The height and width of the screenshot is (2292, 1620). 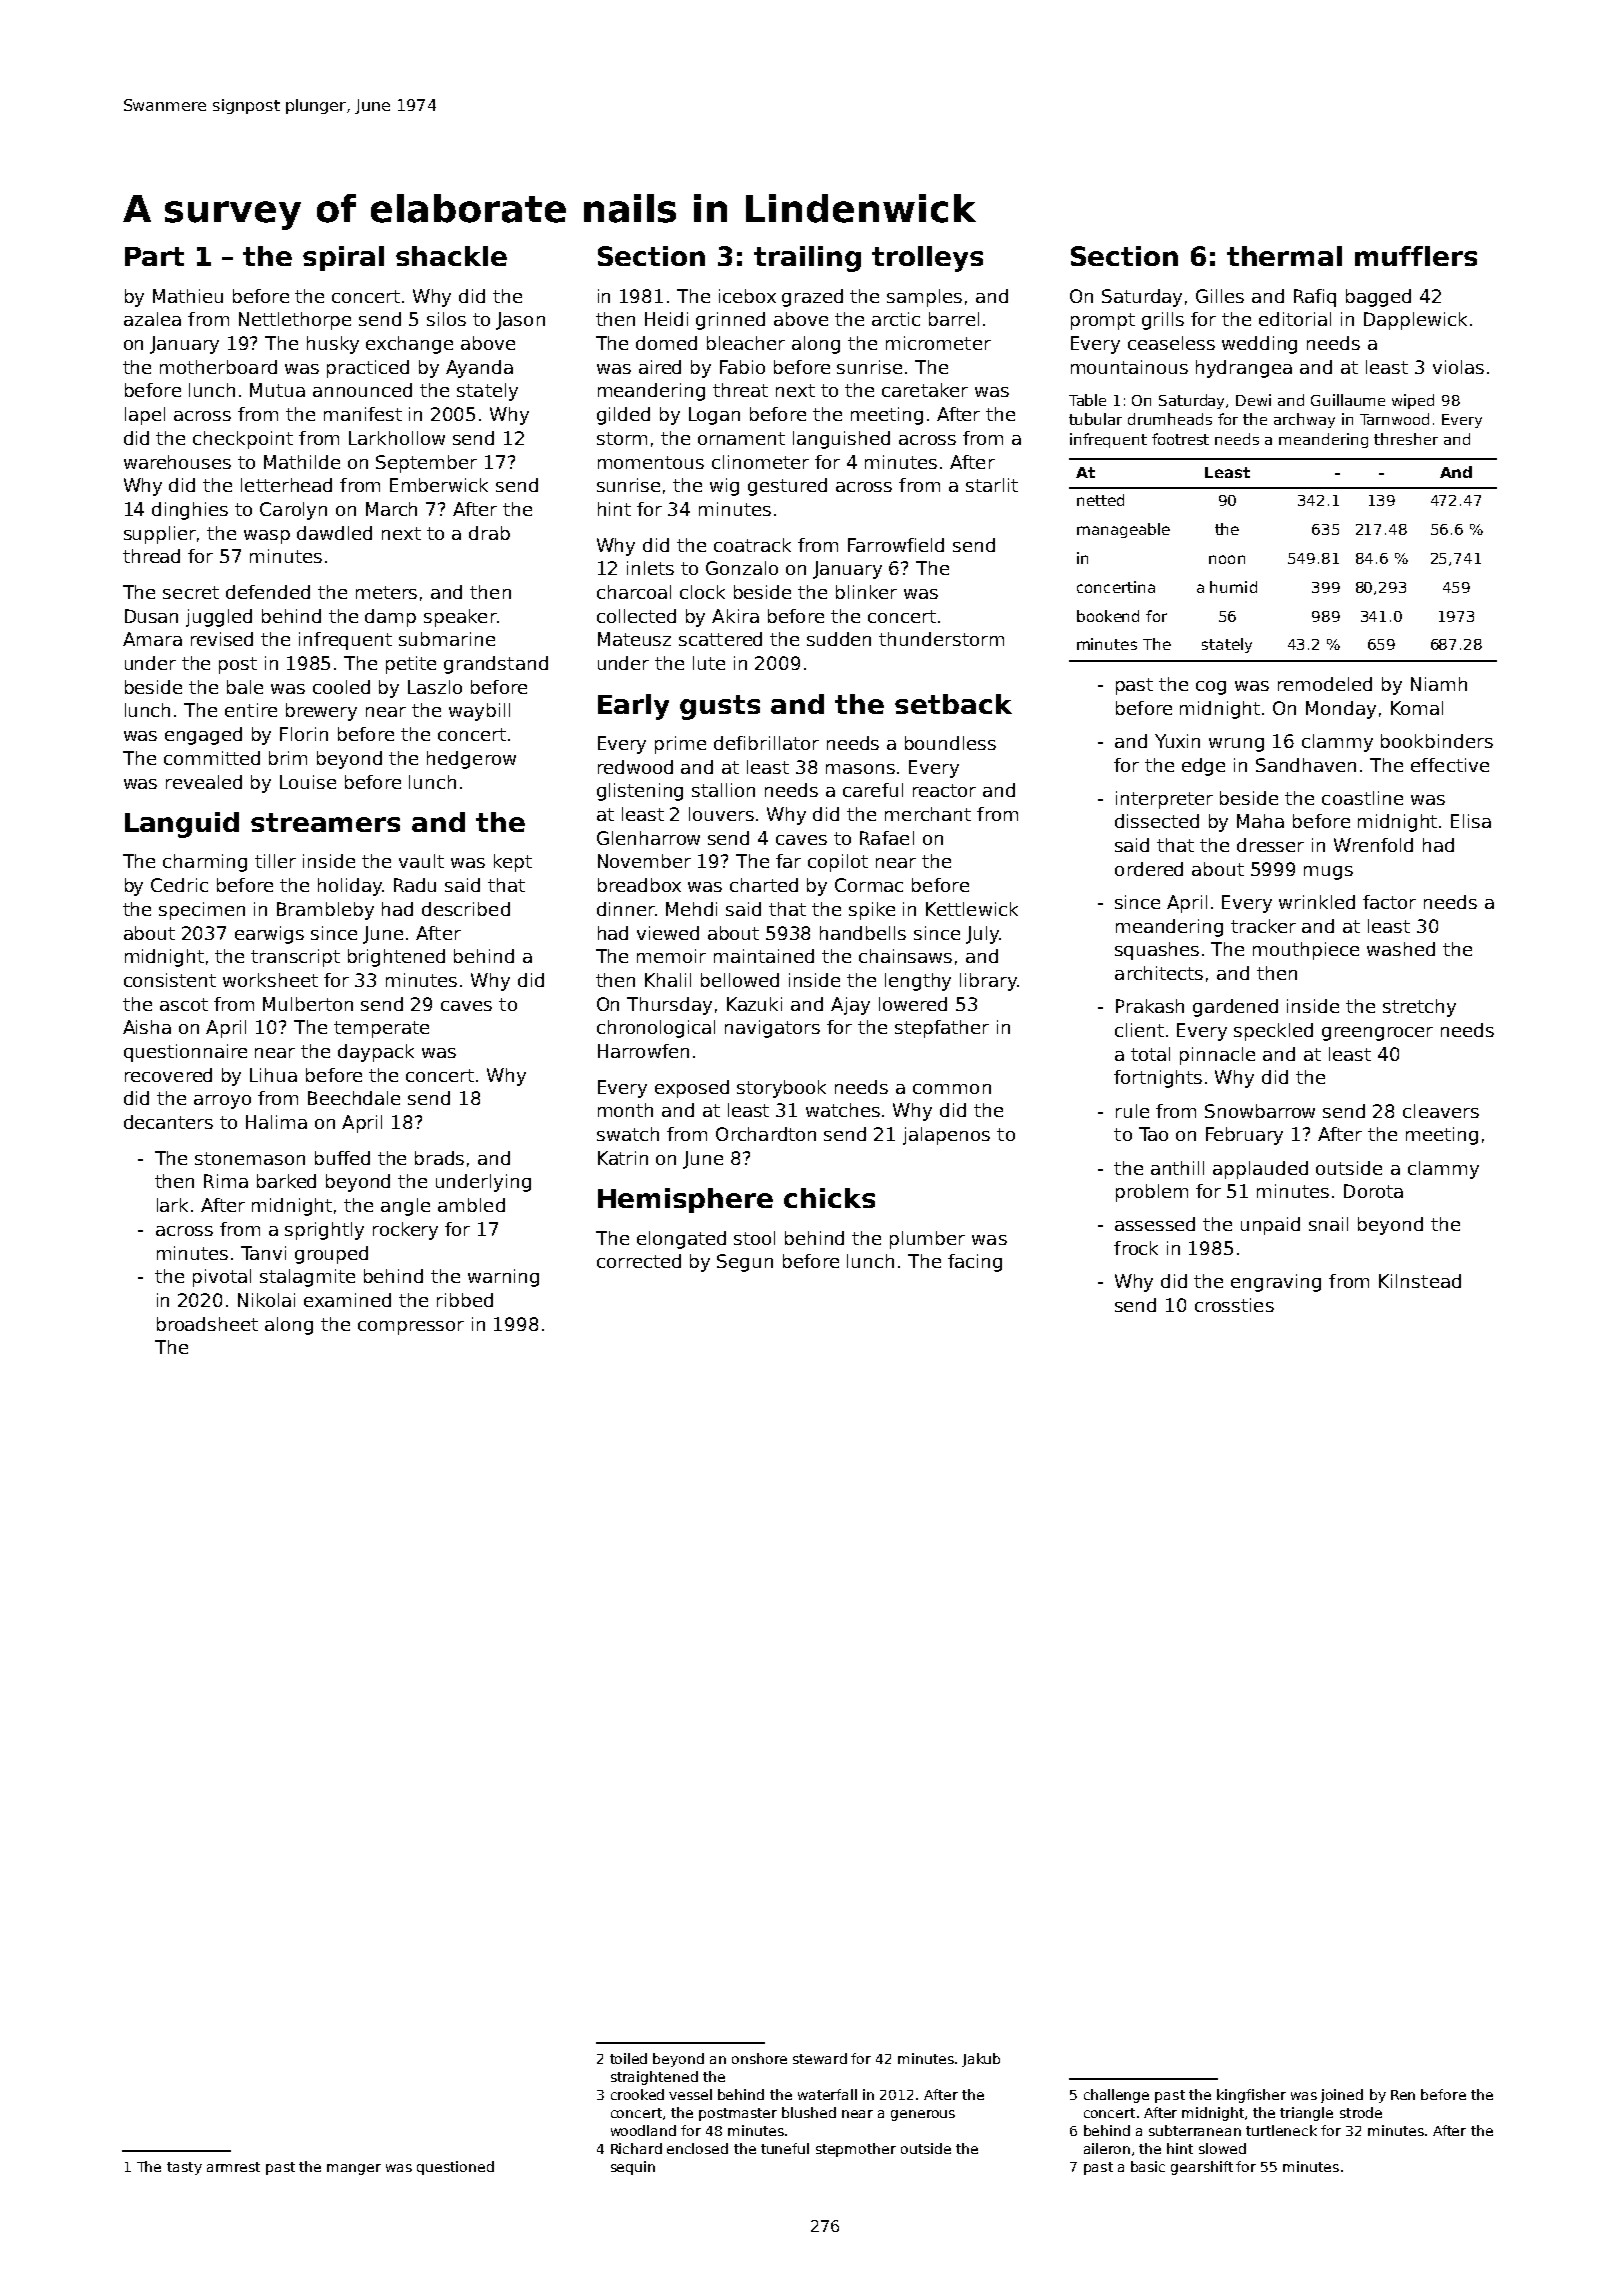 What do you see at coordinates (1458, 367) in the screenshot?
I see `violas` at bounding box center [1458, 367].
